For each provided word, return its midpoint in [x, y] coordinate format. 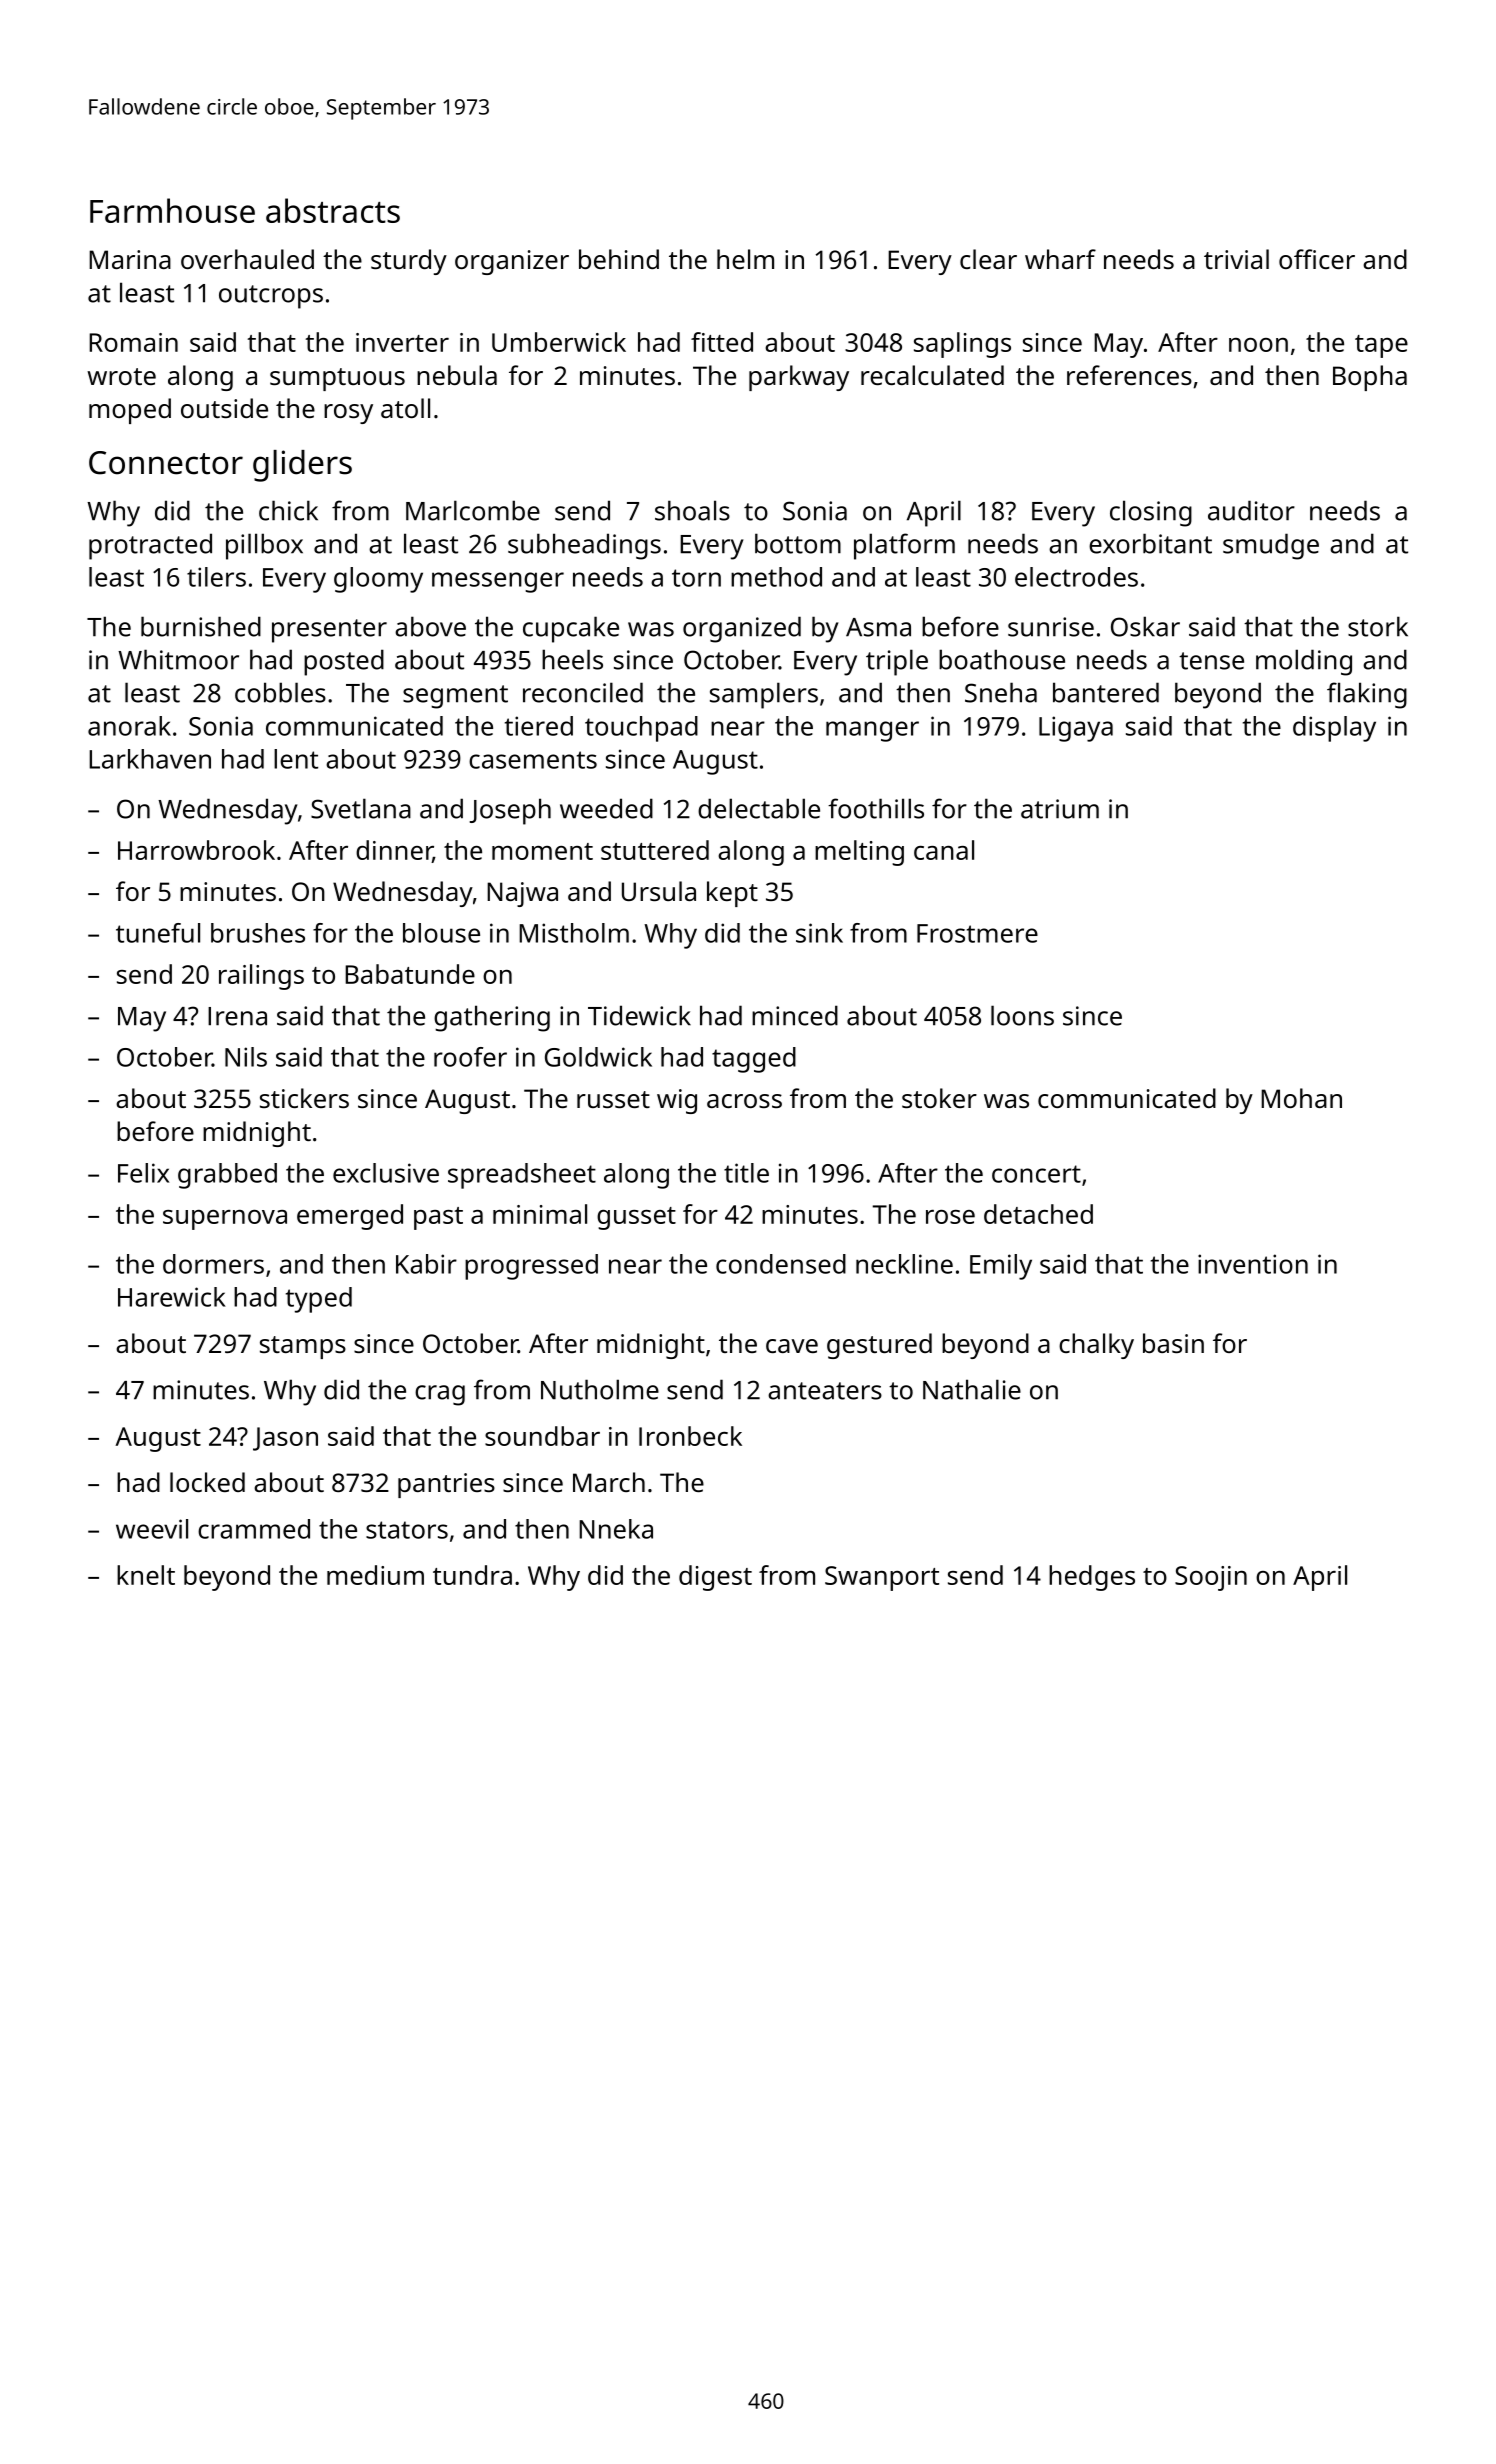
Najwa [522, 894]
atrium [1060, 809]
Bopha [1370, 378]
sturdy [409, 262]
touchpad [641, 729]
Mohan [1301, 1098]
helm [745, 259]
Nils [246, 1057]
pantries [446, 1485]
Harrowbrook [196, 850]
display [1334, 729]
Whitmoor [178, 659]
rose [950, 1217]
